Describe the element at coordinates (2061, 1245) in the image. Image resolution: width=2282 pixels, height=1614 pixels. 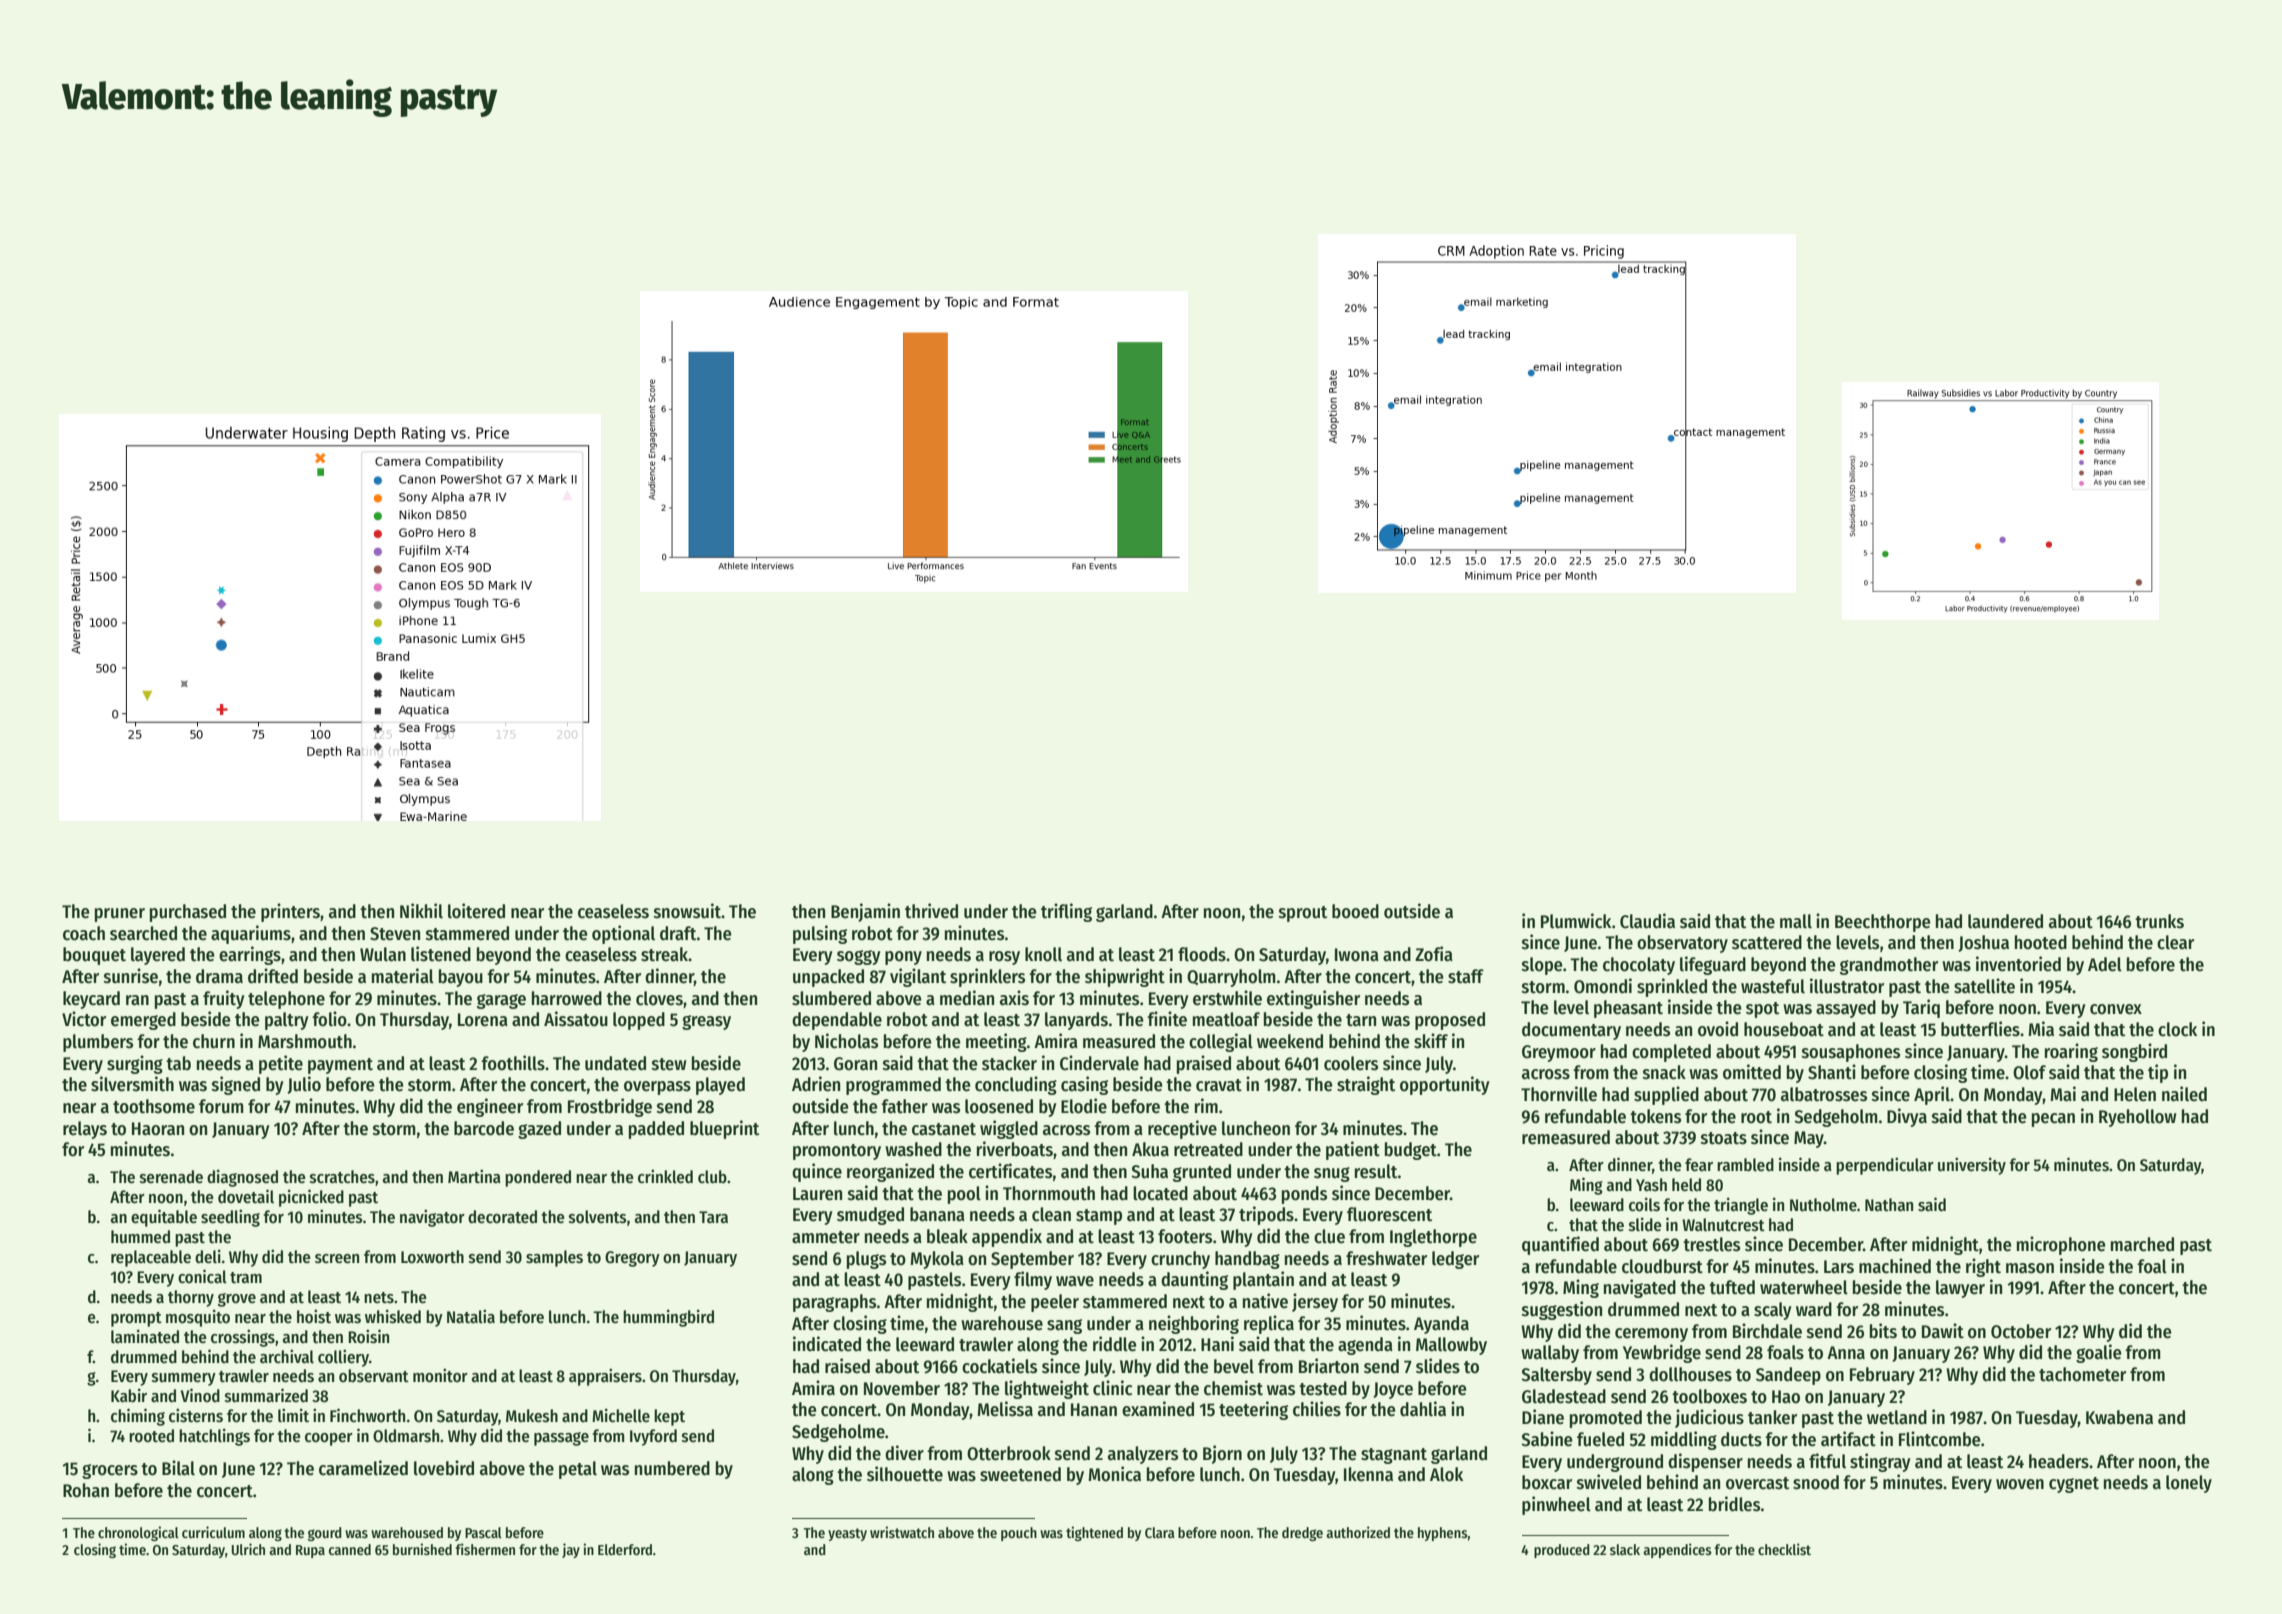
I see `microphone` at that location.
